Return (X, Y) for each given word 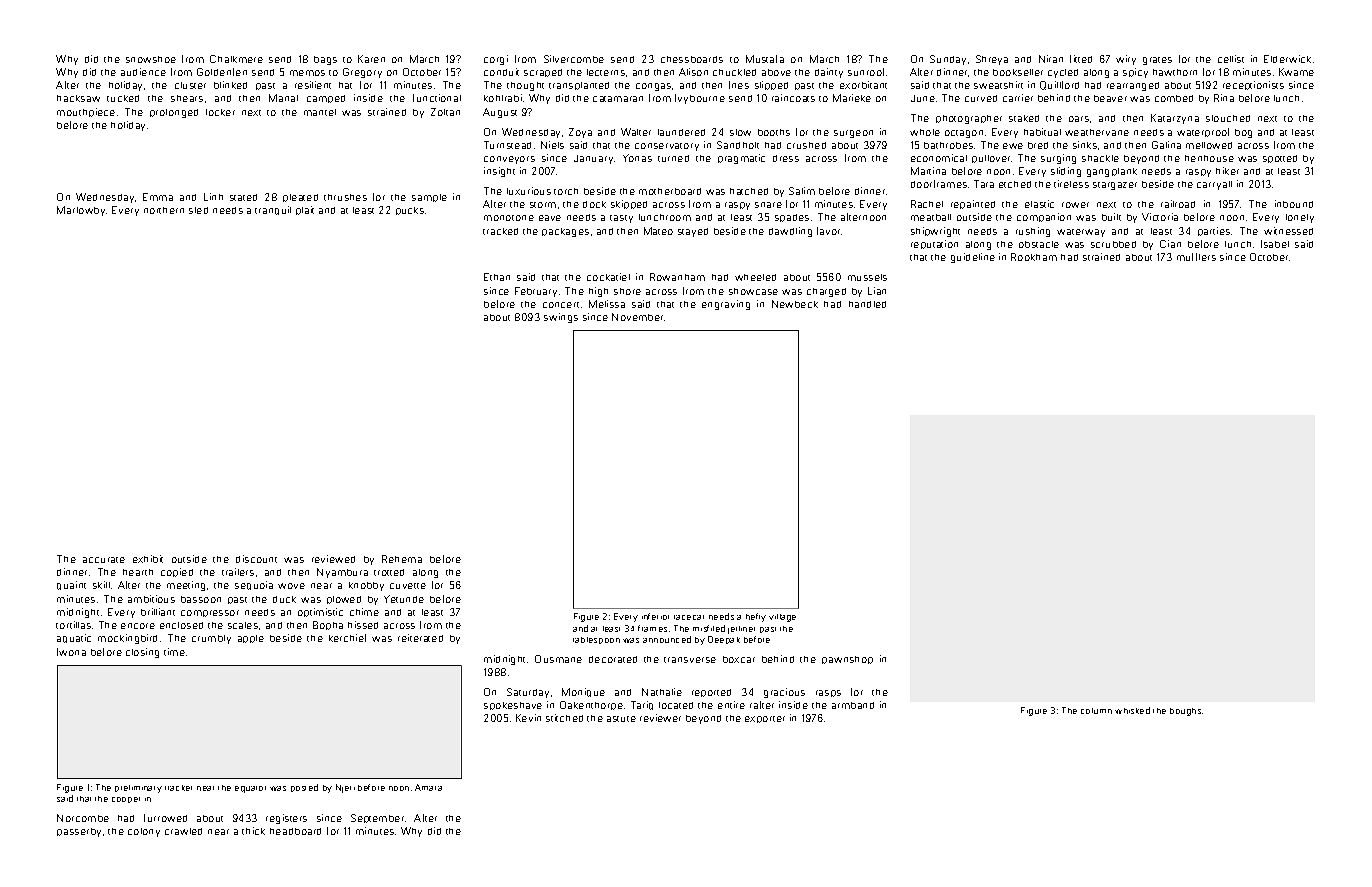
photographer (969, 119)
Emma (158, 197)
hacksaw (78, 98)
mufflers (1196, 257)
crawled (183, 831)
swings (561, 318)
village (782, 618)
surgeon (853, 134)
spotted (1280, 159)
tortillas (73, 625)
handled (867, 304)
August (500, 113)
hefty (756, 617)
